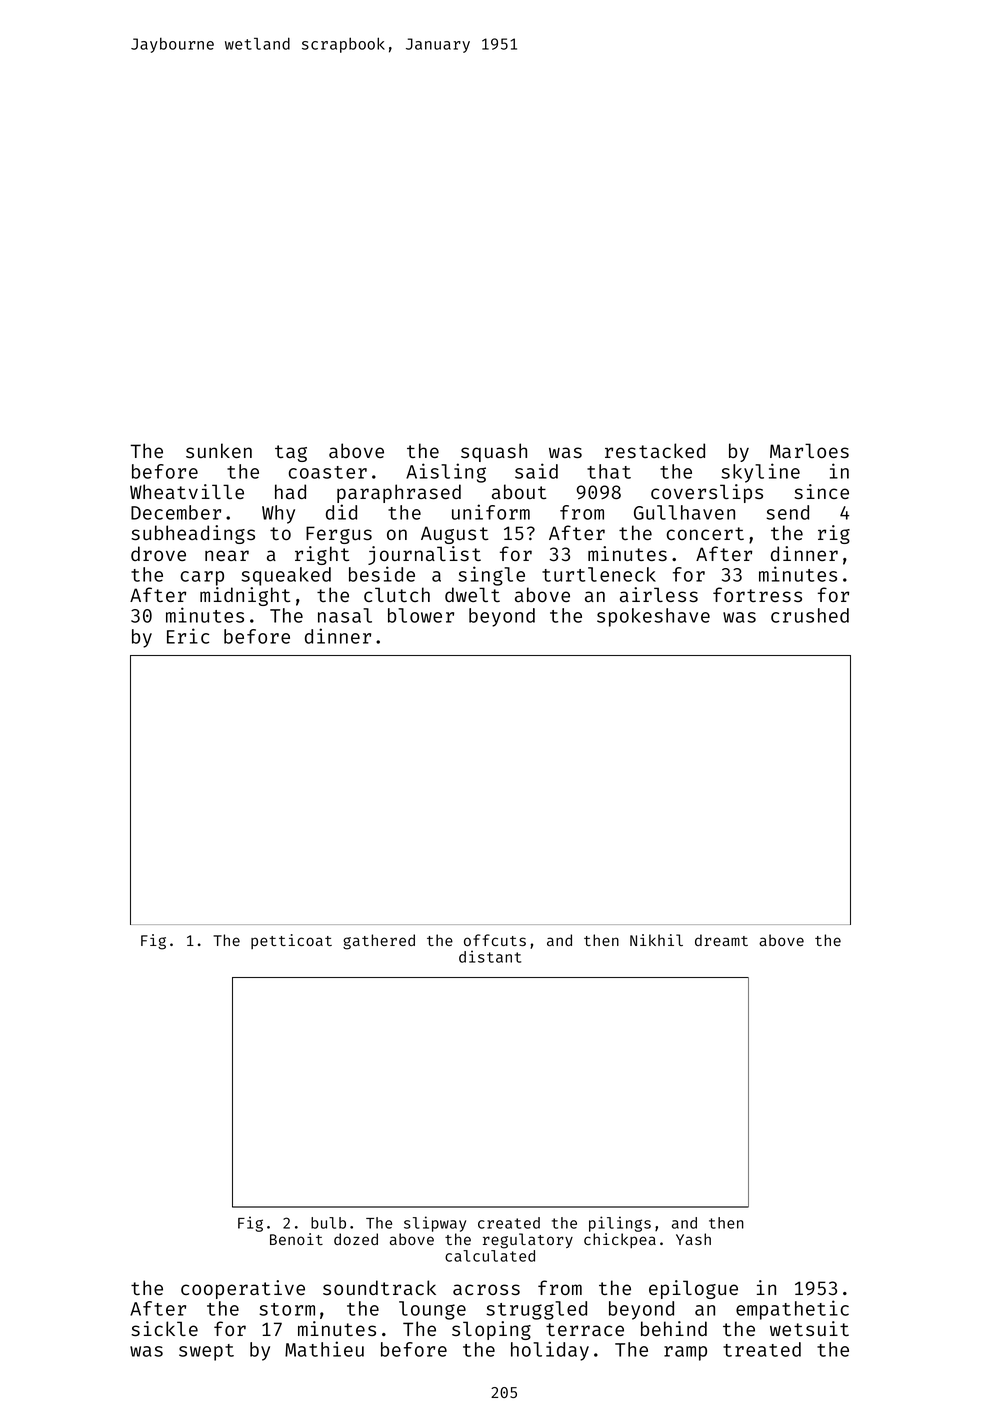 This page has width=981, height=1421. Describe the element at coordinates (472, 594) in the page. I see `dwelt` at that location.
